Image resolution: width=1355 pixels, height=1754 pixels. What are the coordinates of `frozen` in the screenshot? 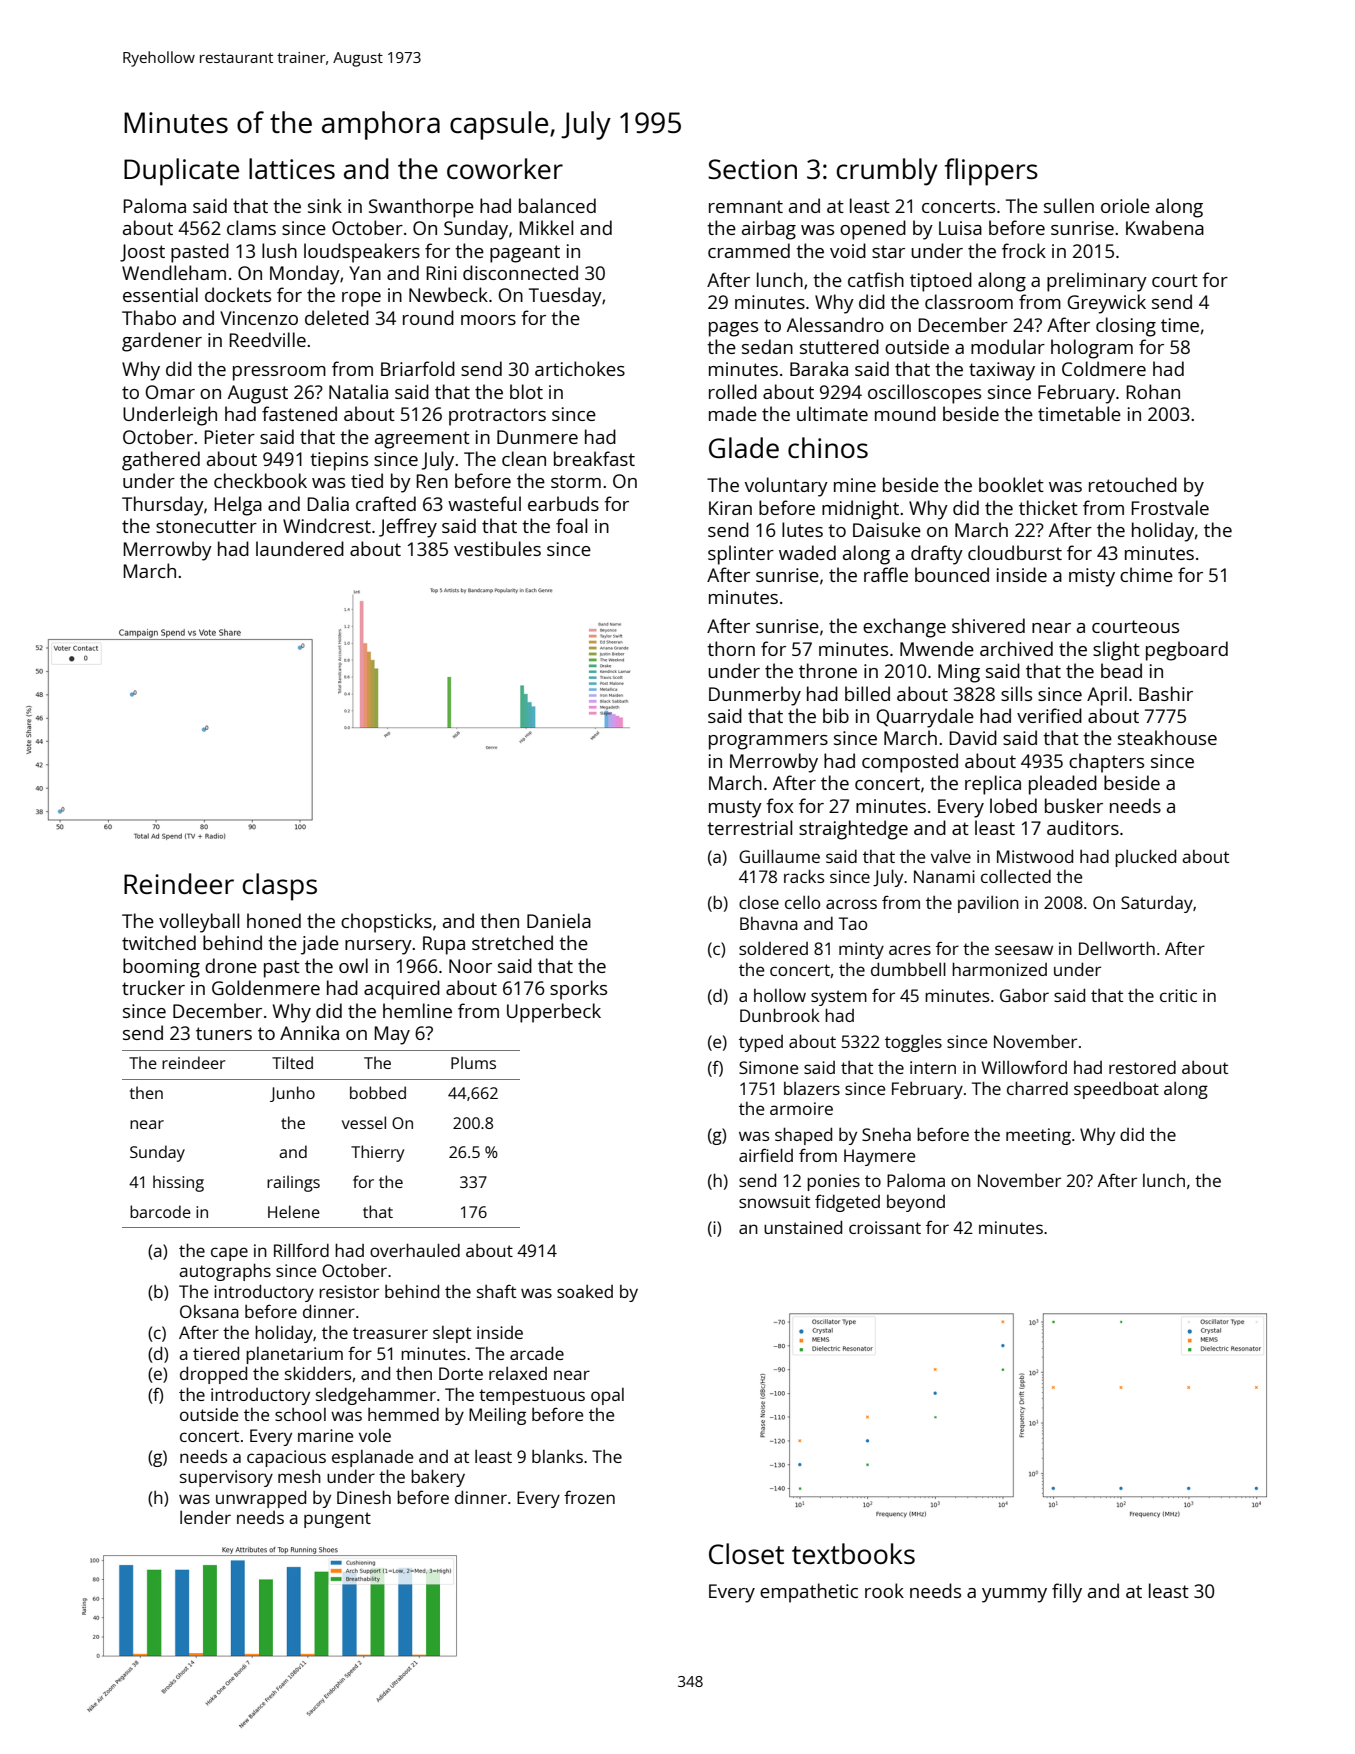 It's located at (589, 1497).
